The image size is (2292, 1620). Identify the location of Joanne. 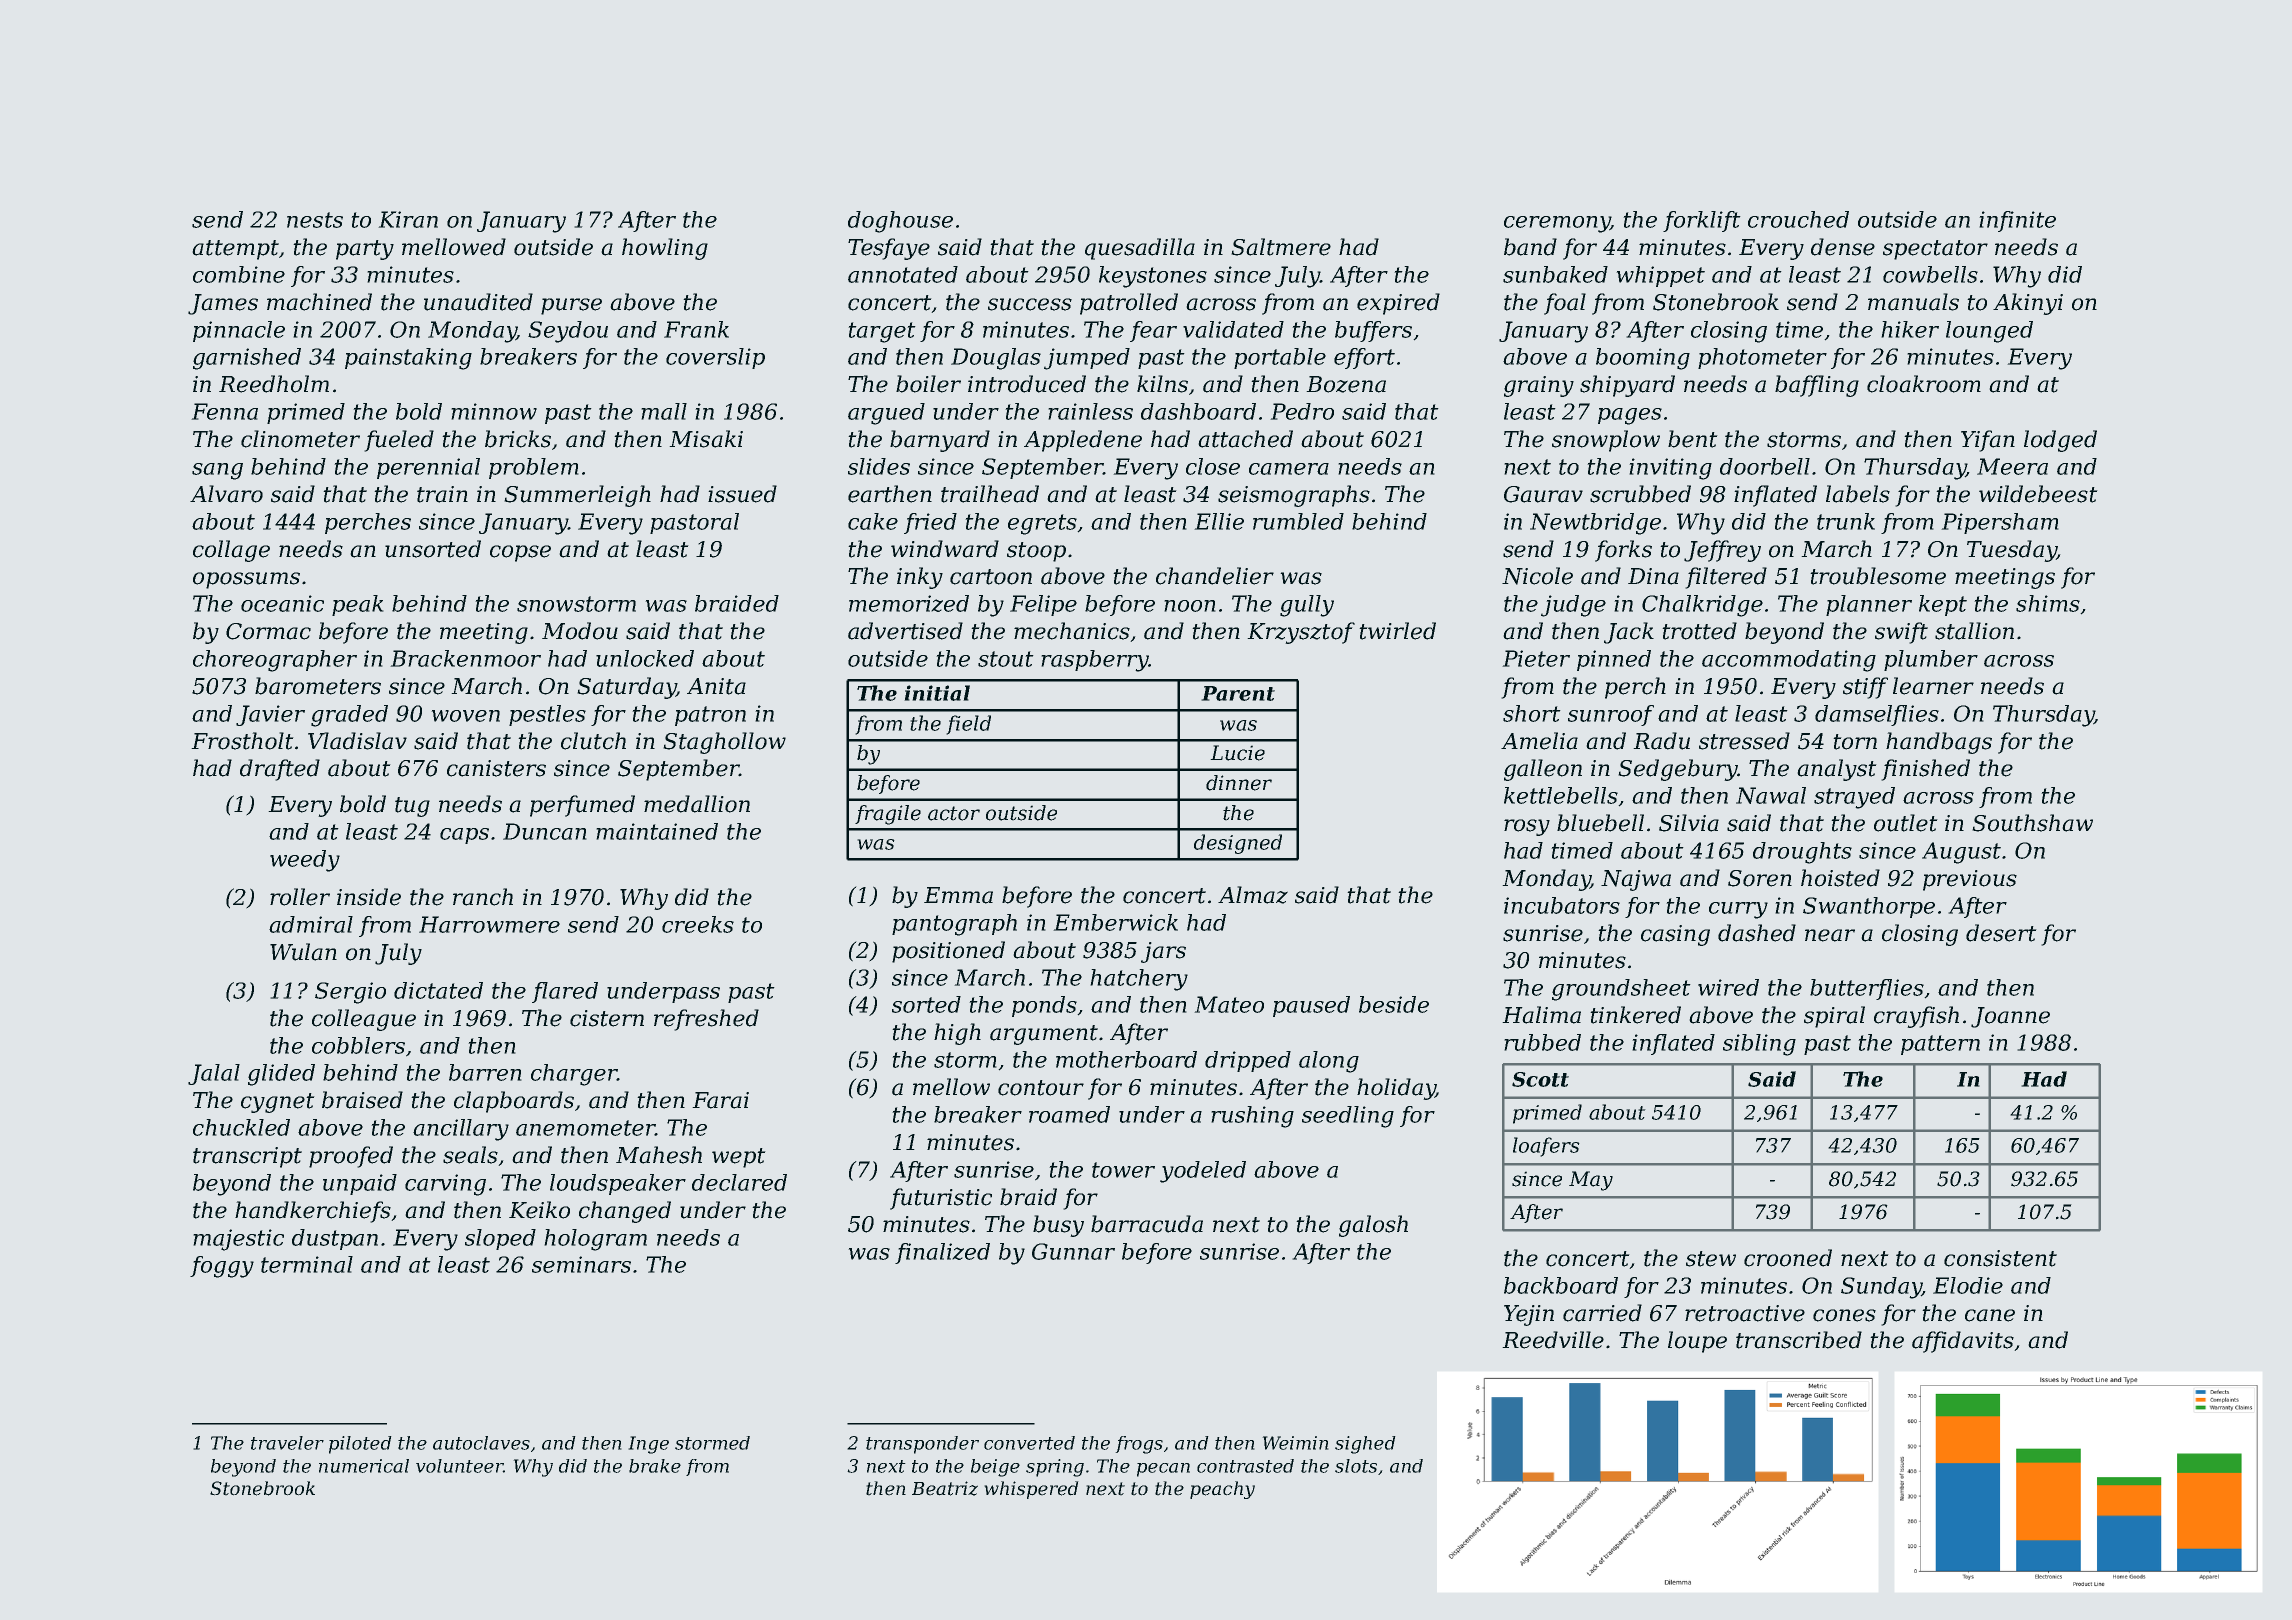
(2010, 1017).
